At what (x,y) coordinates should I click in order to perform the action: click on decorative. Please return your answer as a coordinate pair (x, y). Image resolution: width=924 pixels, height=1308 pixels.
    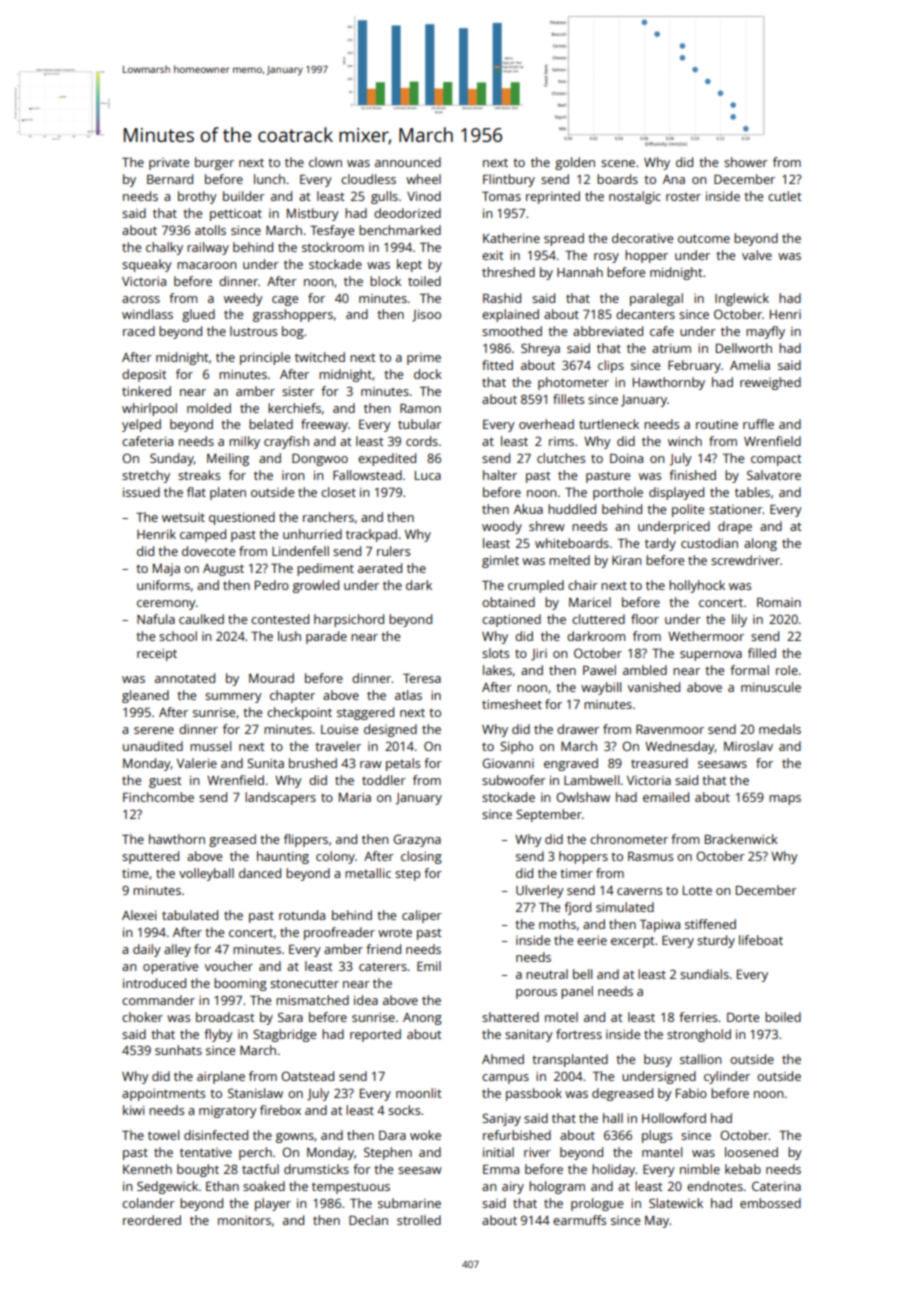
    Looking at the image, I should click on (642, 238).
